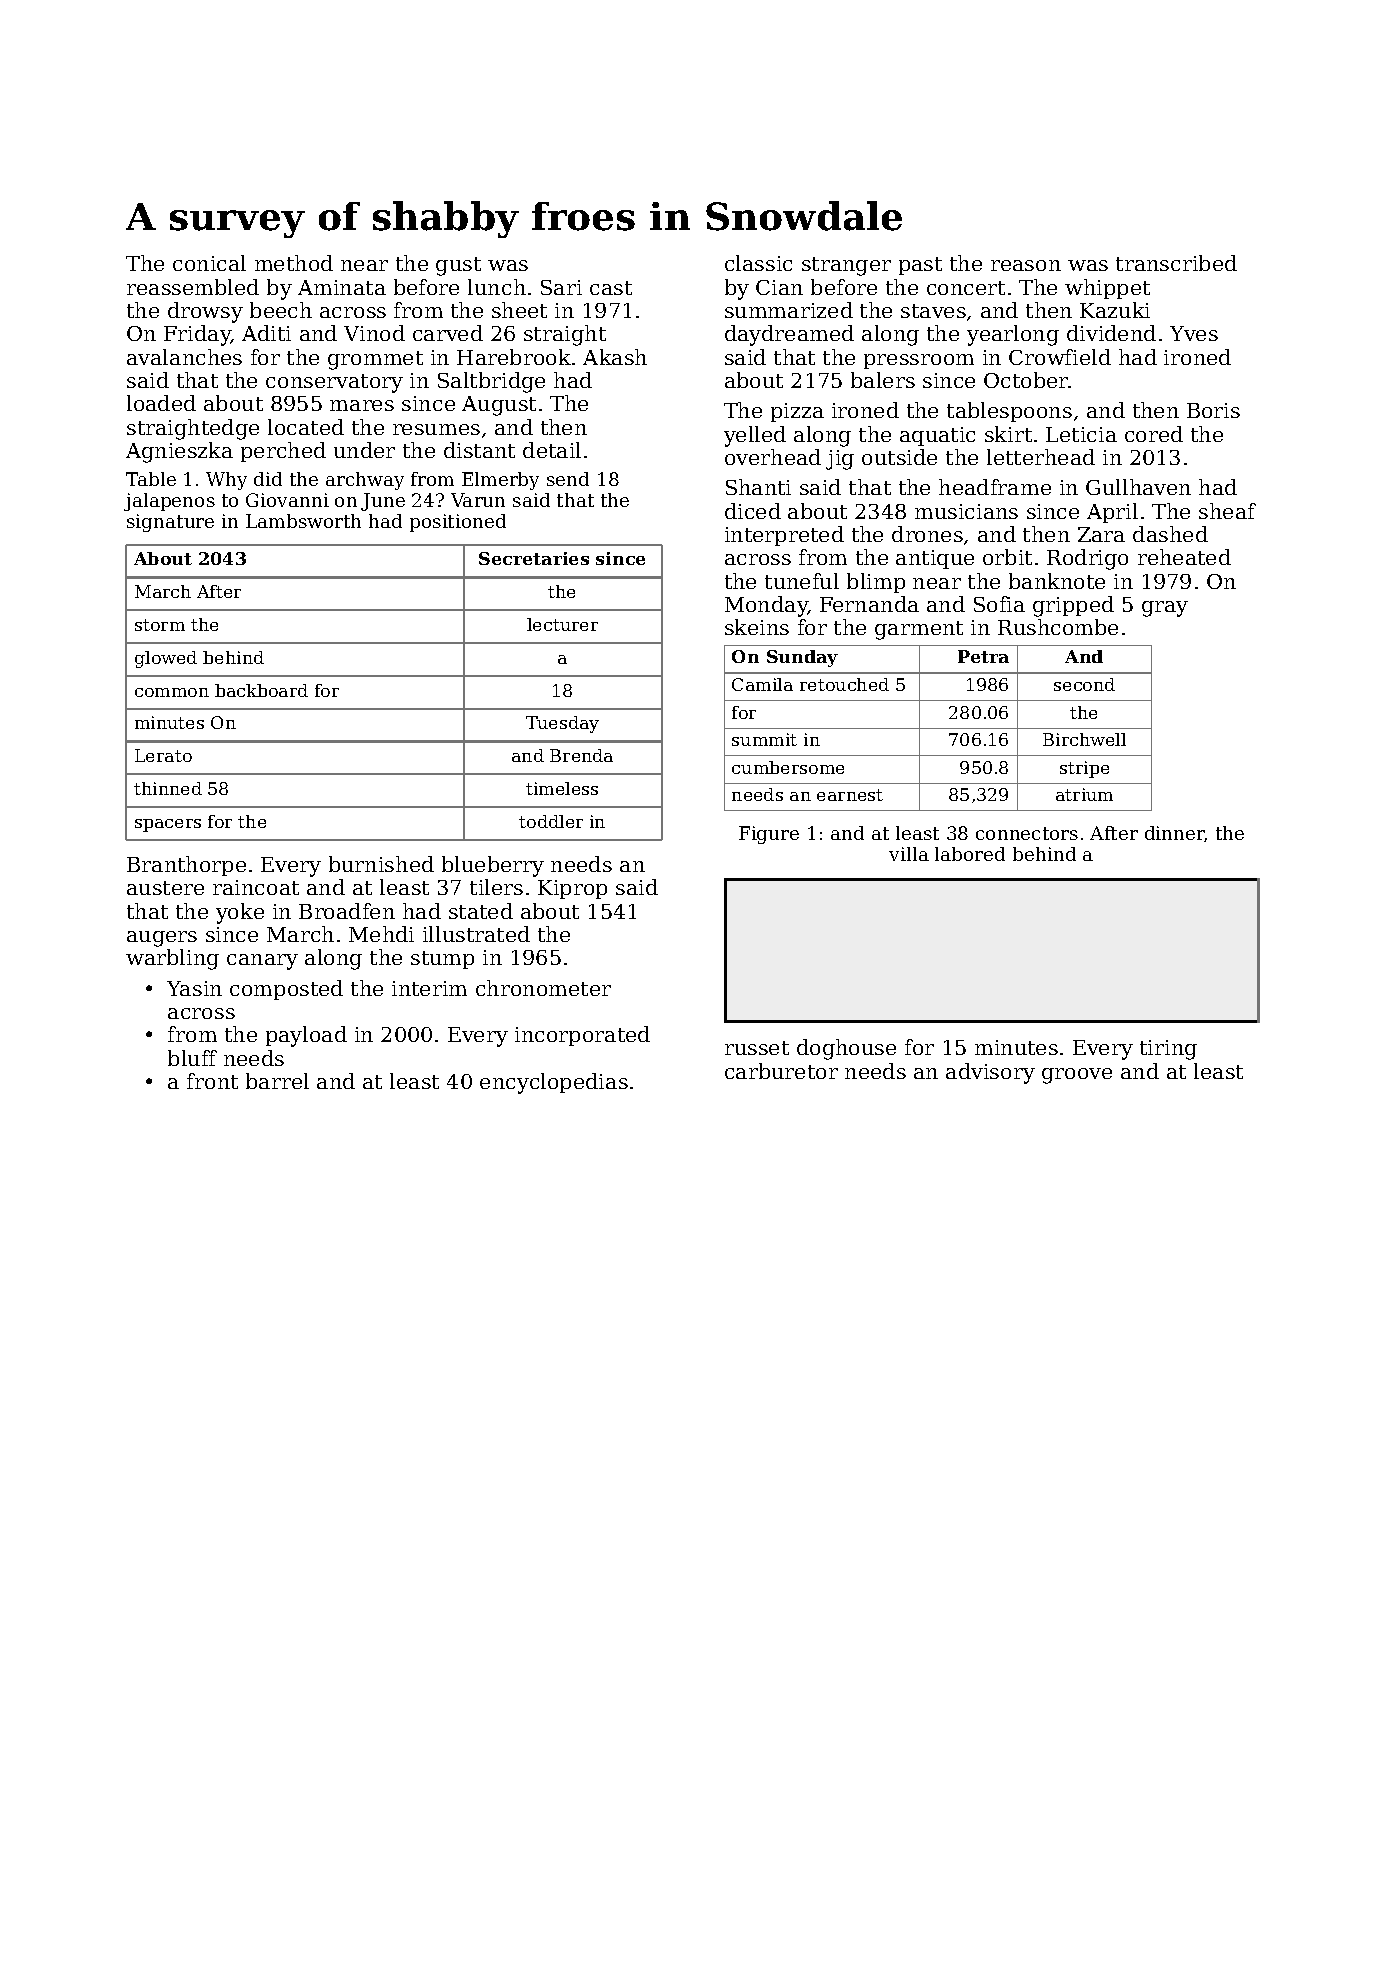  Describe the element at coordinates (758, 263) in the screenshot. I see `classic` at that location.
